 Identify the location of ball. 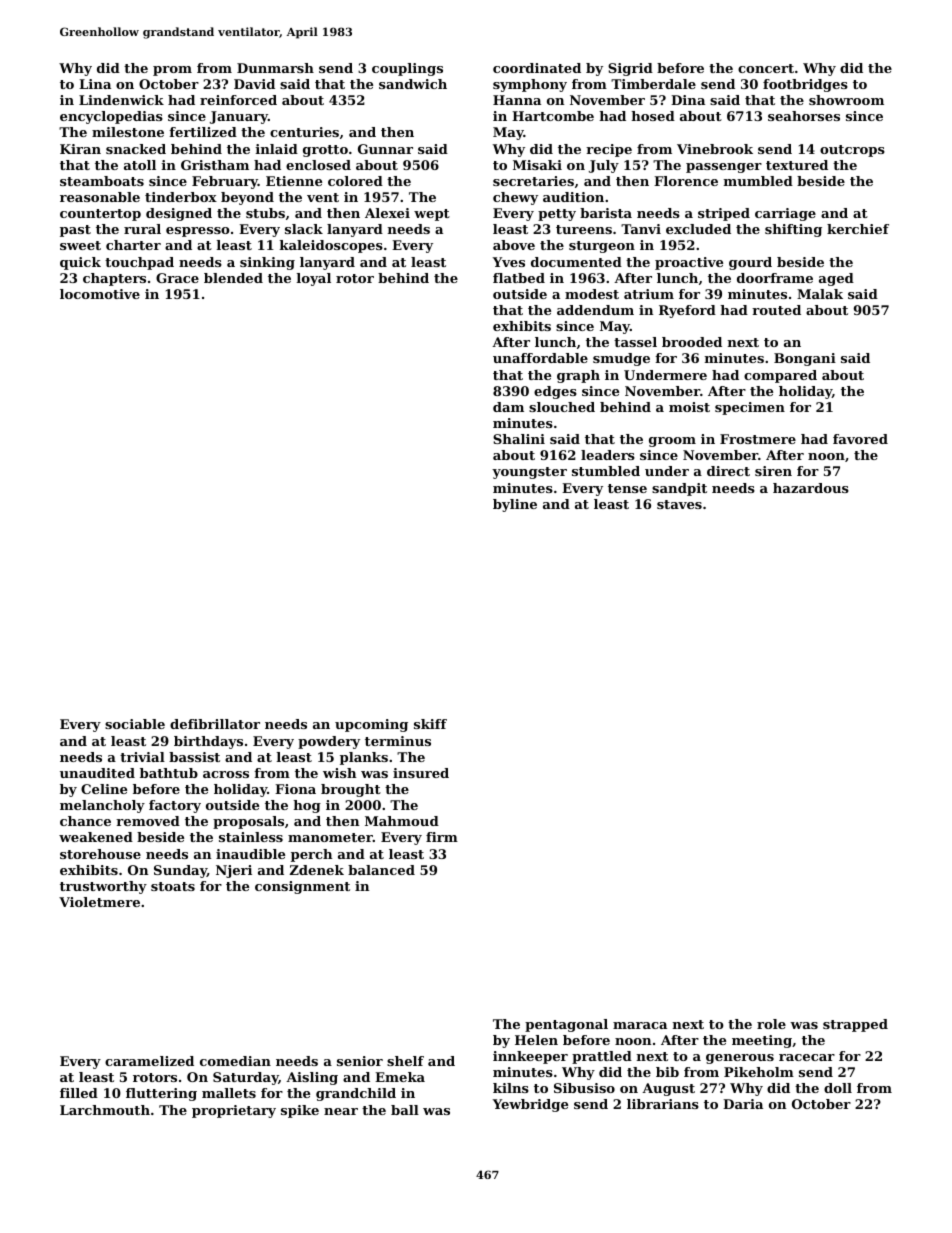
(405, 1110).
